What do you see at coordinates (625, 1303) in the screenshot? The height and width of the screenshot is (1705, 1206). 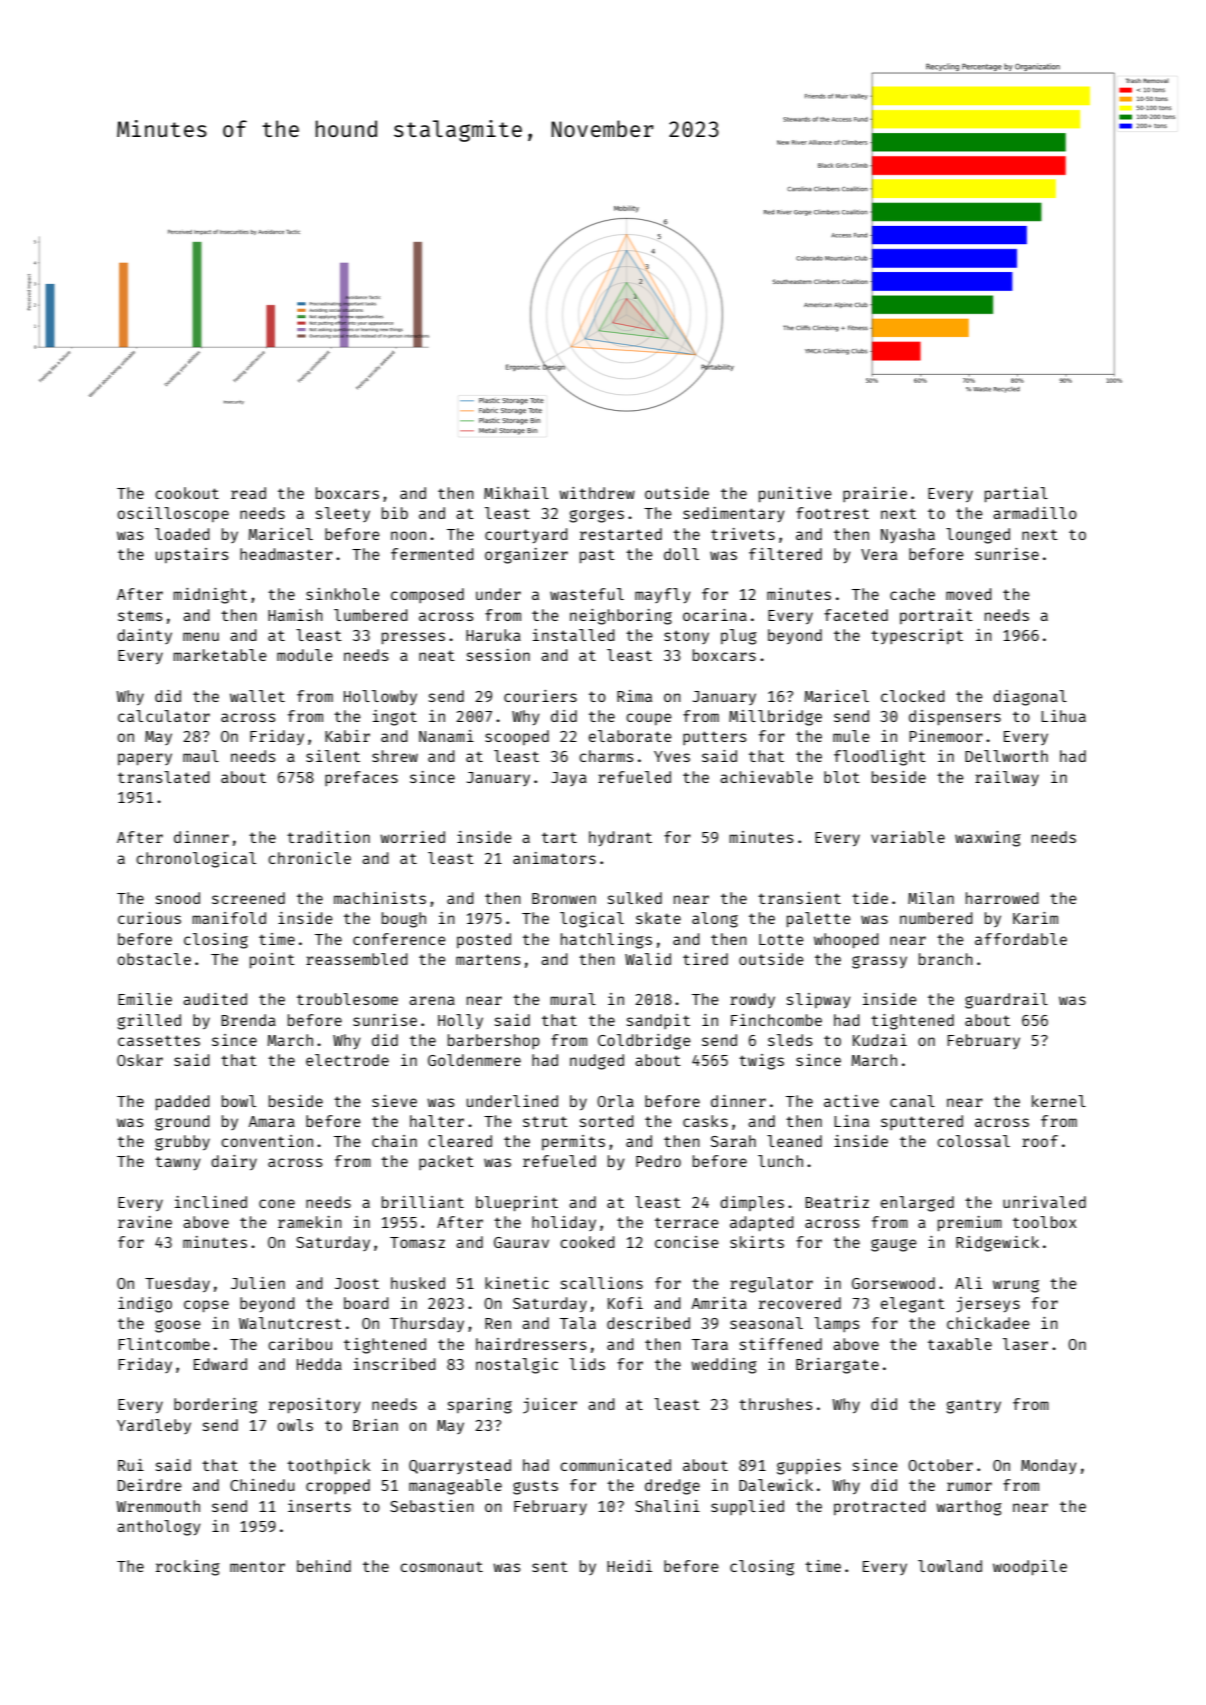 I see `Kofi` at bounding box center [625, 1303].
